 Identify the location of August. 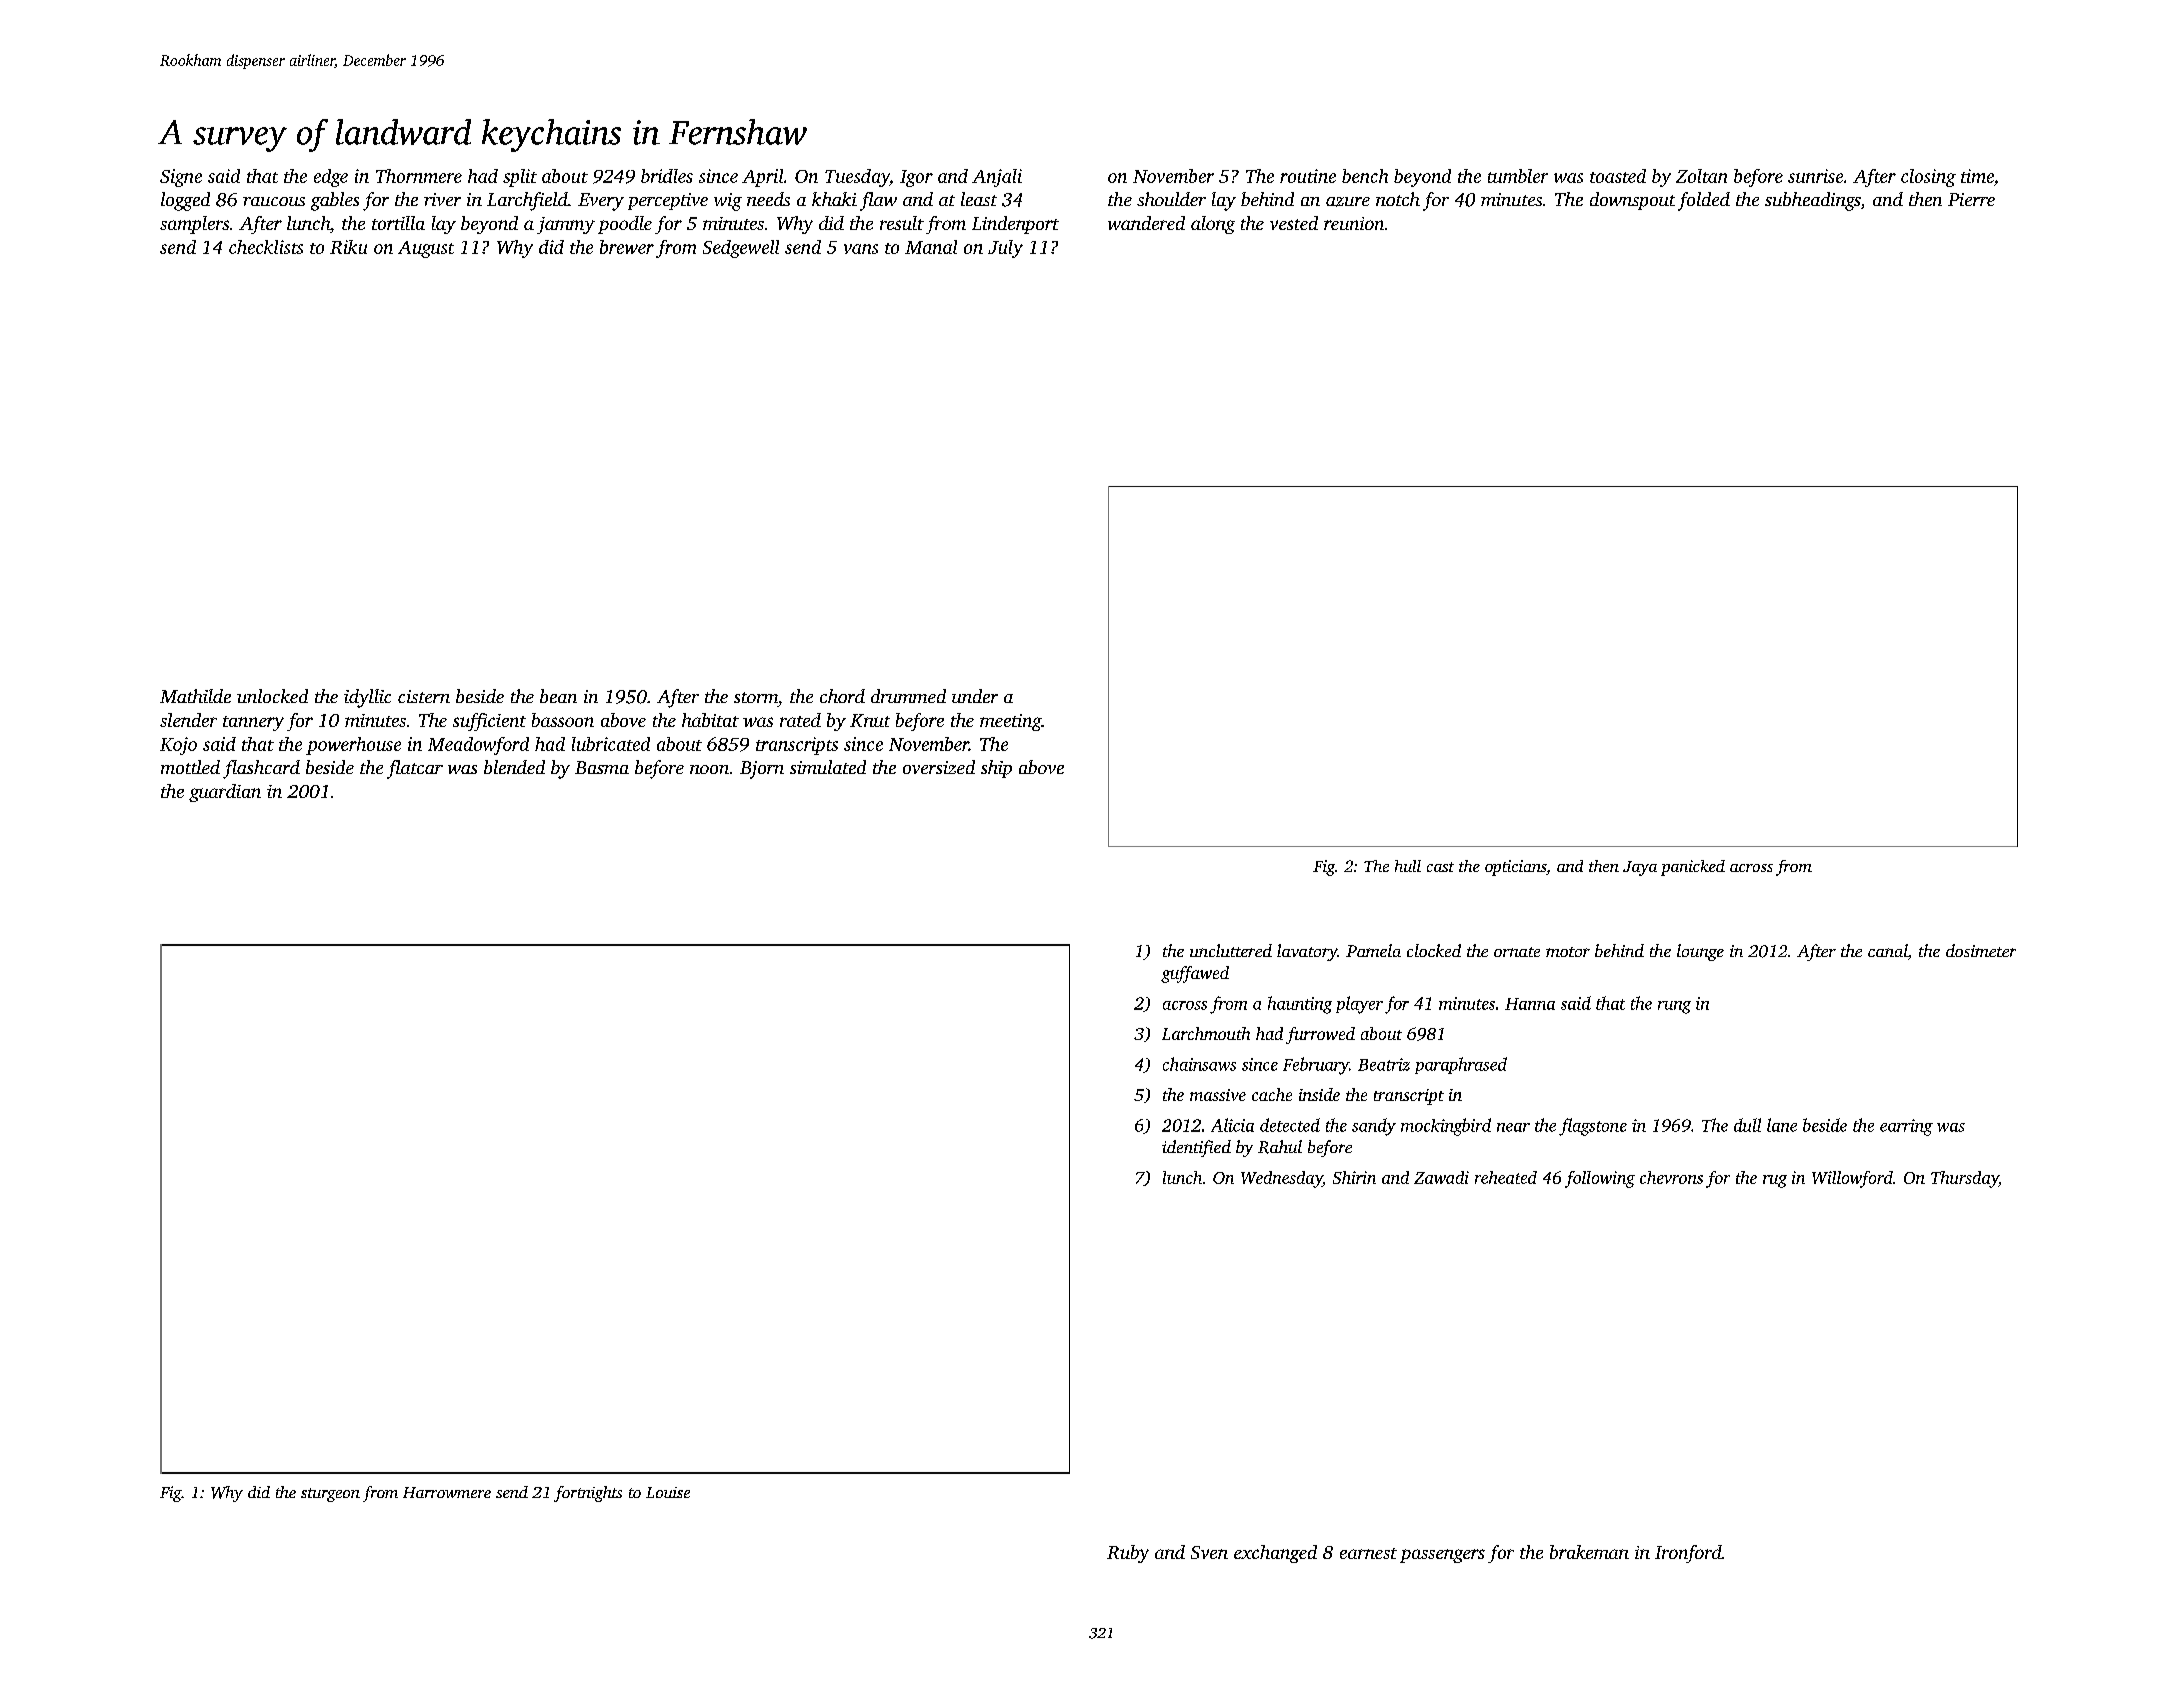
(426, 249).
